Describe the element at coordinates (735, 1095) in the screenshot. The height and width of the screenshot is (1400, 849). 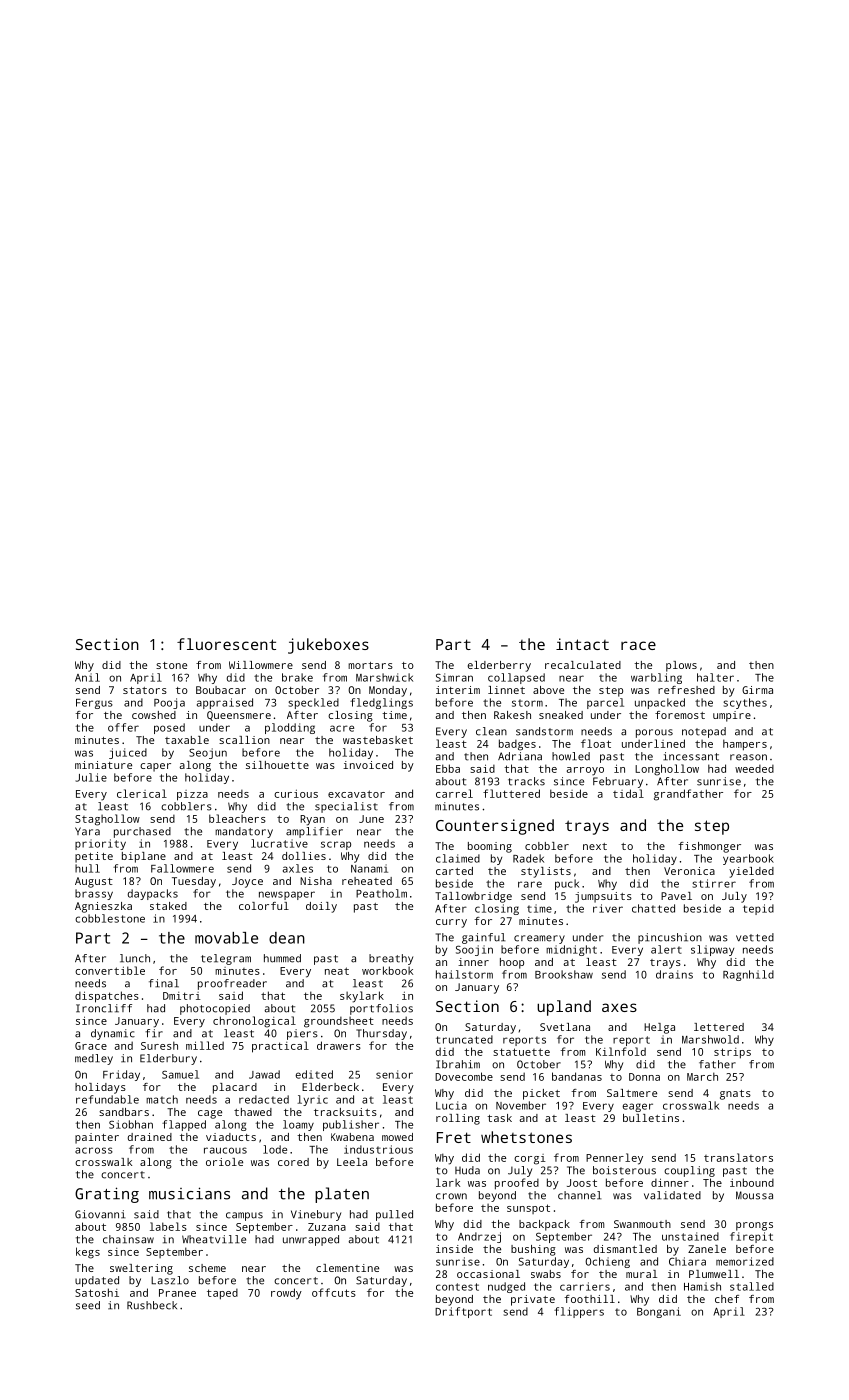
I see `gnats` at that location.
